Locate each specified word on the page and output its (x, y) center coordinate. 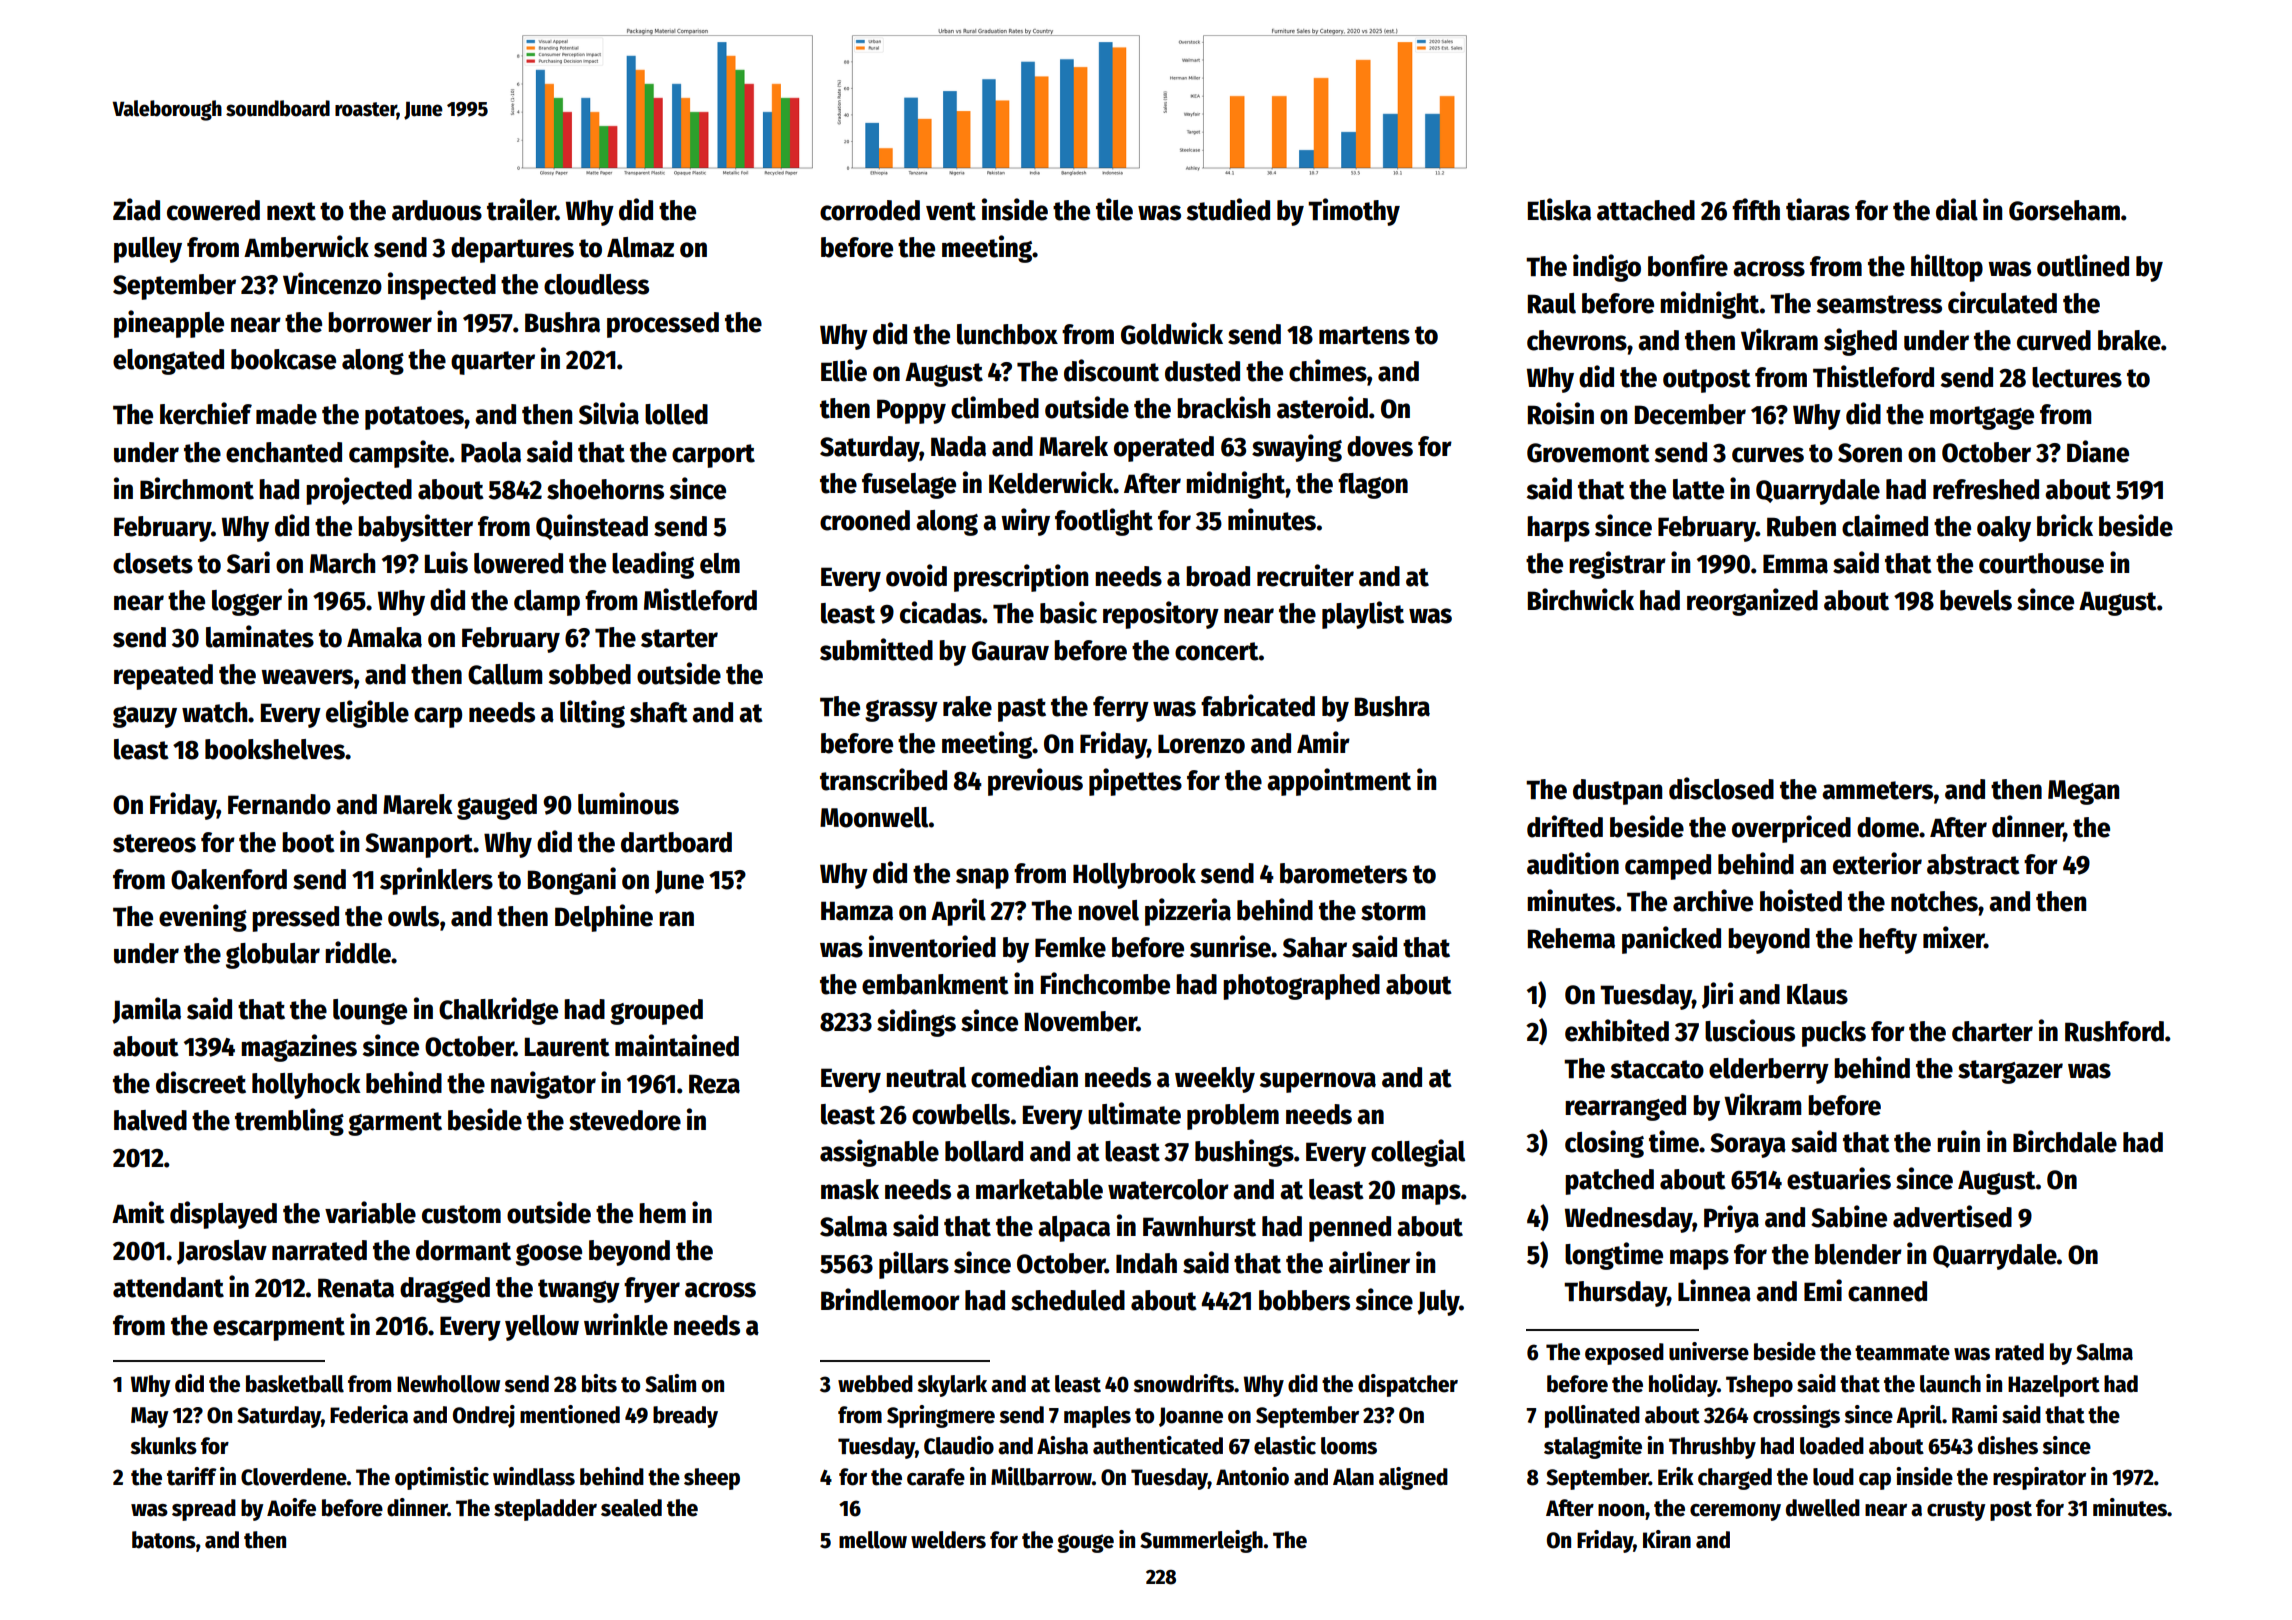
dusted (1202, 371)
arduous (437, 210)
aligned (1413, 1478)
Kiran (1667, 1539)
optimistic (442, 1478)
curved (2054, 340)
